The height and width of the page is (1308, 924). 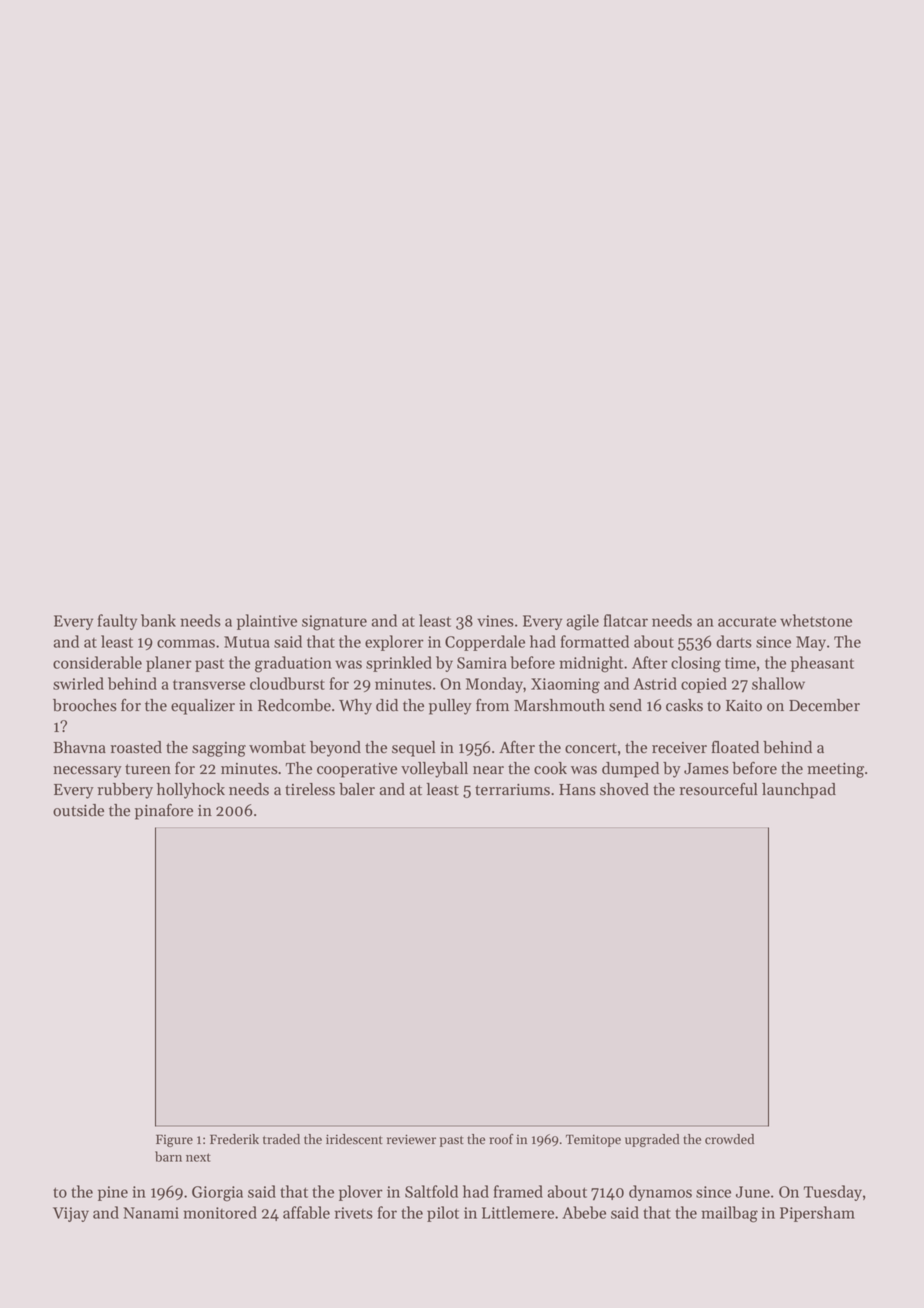 What do you see at coordinates (310, 789) in the page?
I see `tireless` at bounding box center [310, 789].
